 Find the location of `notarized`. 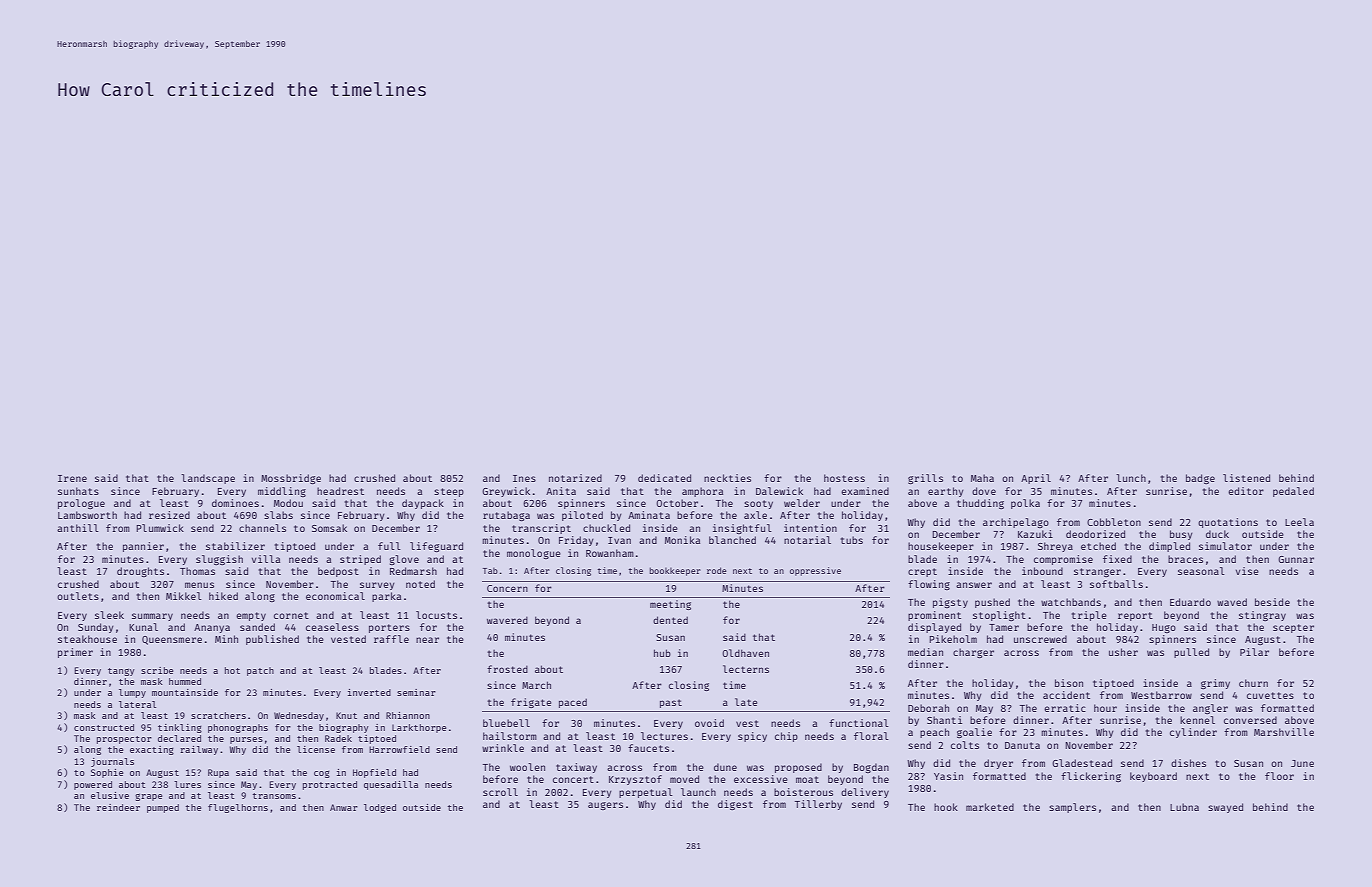

notarized is located at coordinates (575, 478).
